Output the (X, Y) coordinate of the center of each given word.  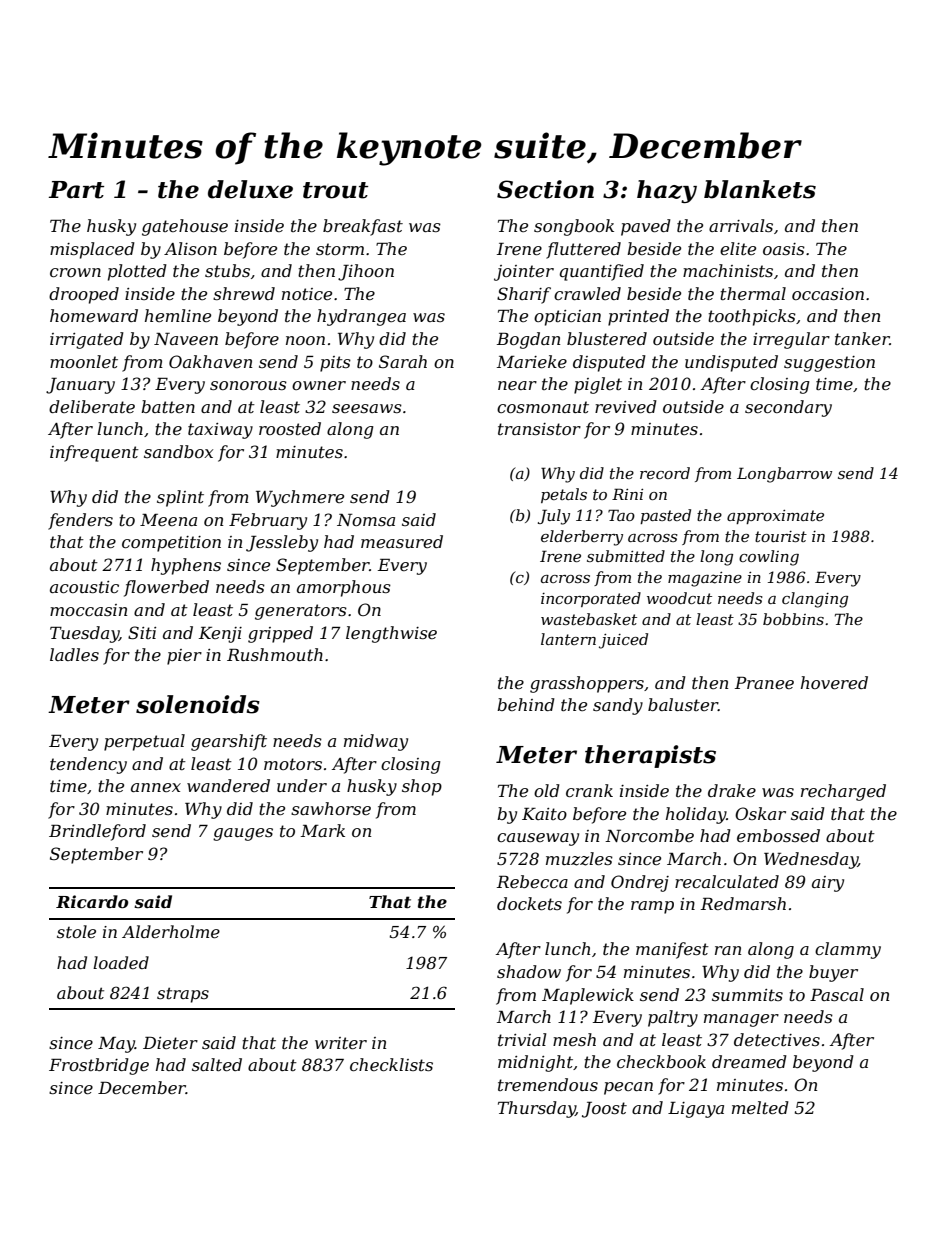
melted (760, 1107)
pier (184, 657)
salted (217, 1064)
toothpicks (752, 317)
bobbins (793, 619)
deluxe (250, 189)
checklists (391, 1064)
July (554, 517)
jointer (524, 273)
